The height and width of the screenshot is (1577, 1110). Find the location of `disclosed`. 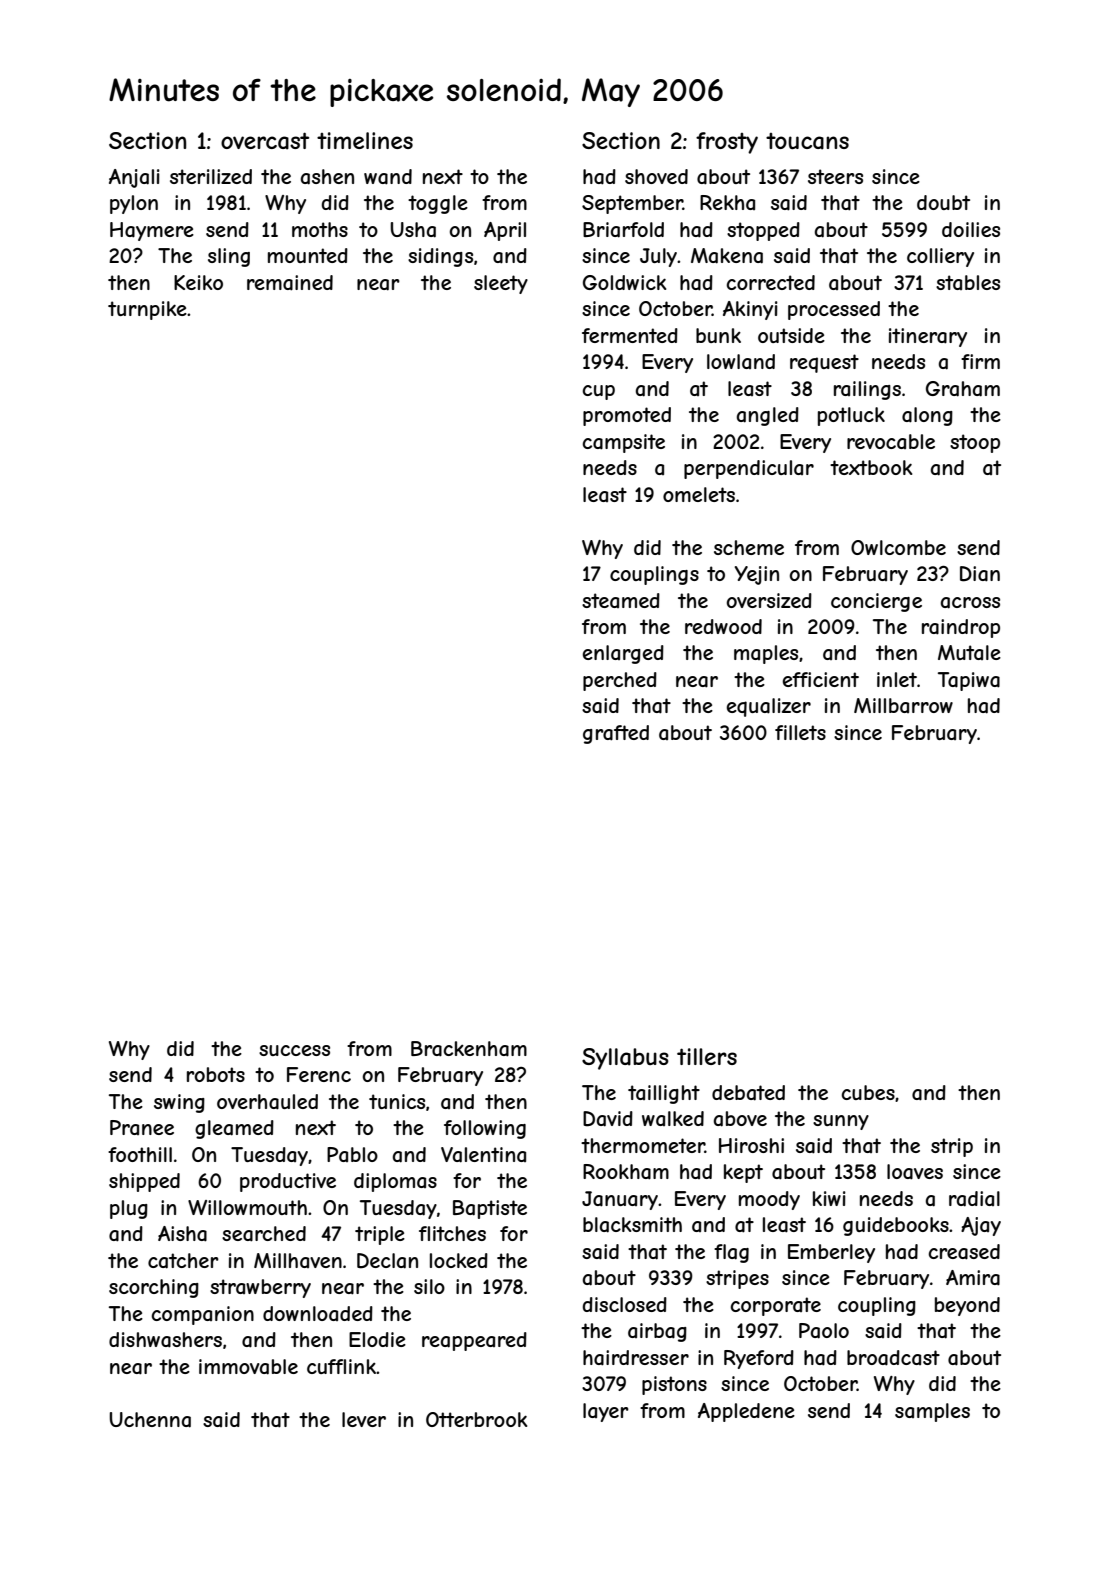

disclosed is located at coordinates (625, 1304).
